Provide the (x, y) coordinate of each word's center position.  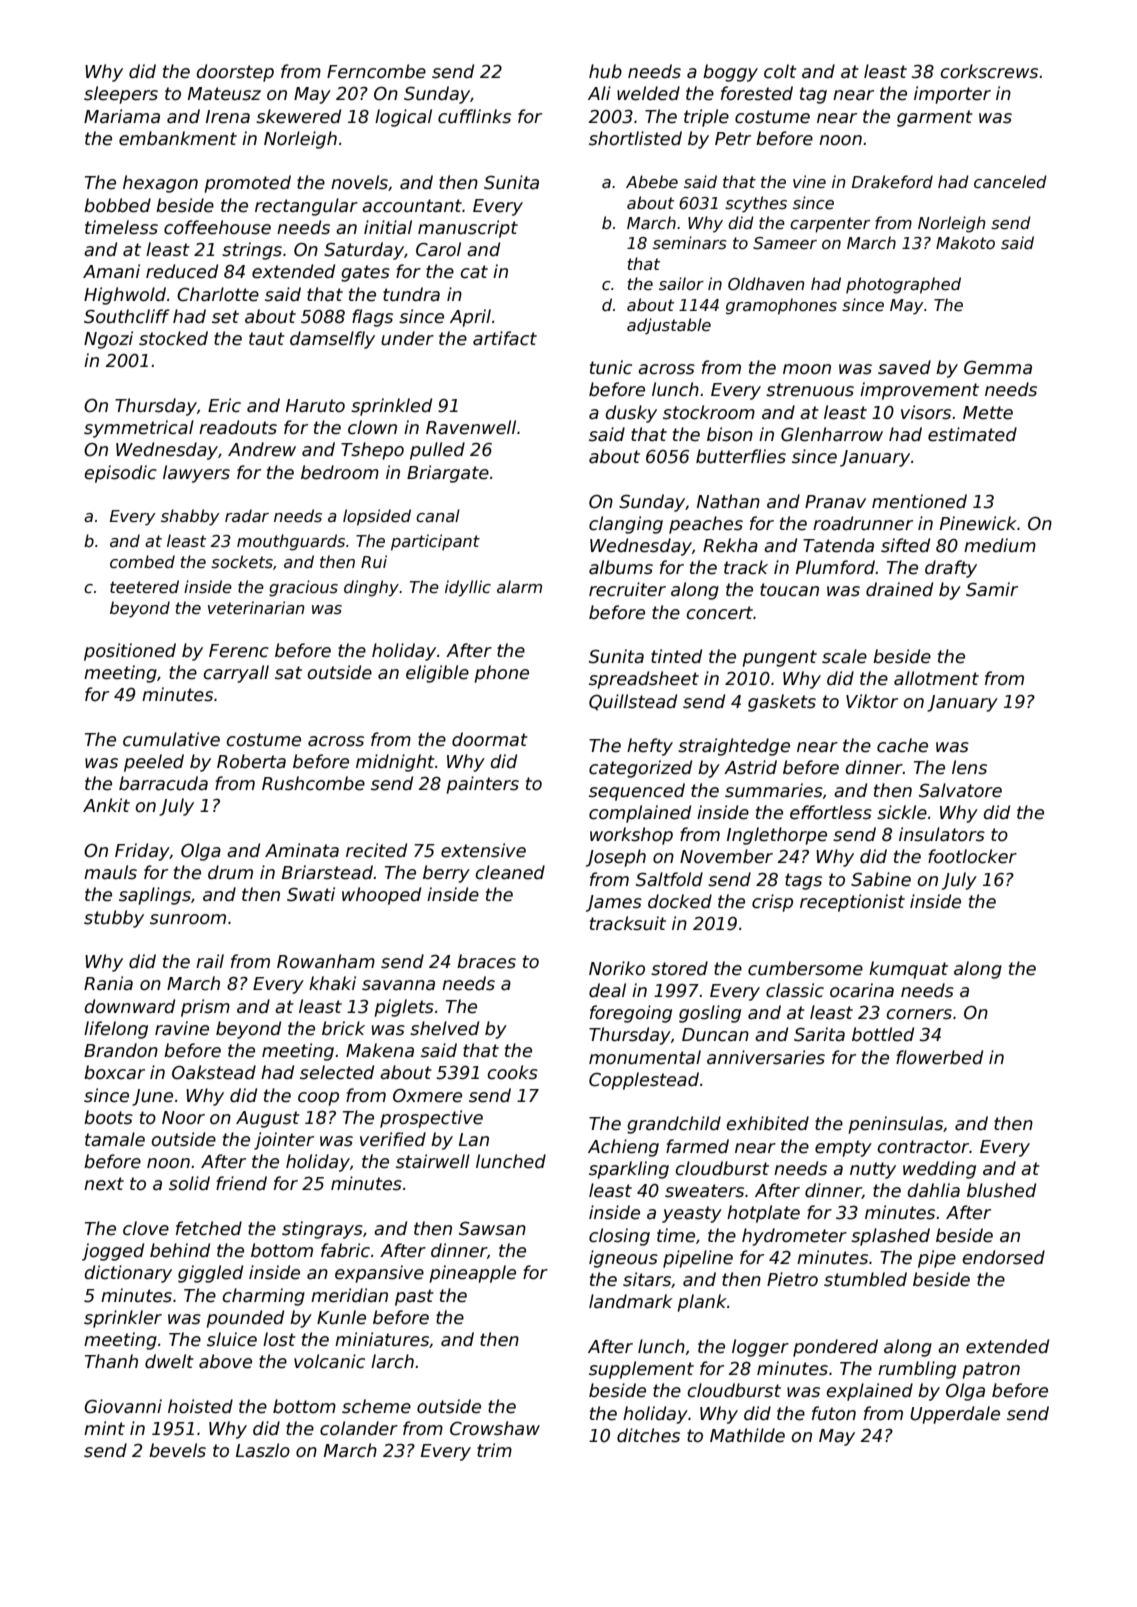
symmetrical (139, 429)
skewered (298, 116)
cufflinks (474, 116)
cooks (512, 1072)
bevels (177, 1450)
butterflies (741, 456)
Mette (988, 413)
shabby (190, 517)
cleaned (510, 872)
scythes (756, 204)
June (152, 1097)
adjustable (669, 326)
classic (795, 990)
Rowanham (326, 961)
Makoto (965, 242)
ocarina (862, 990)
